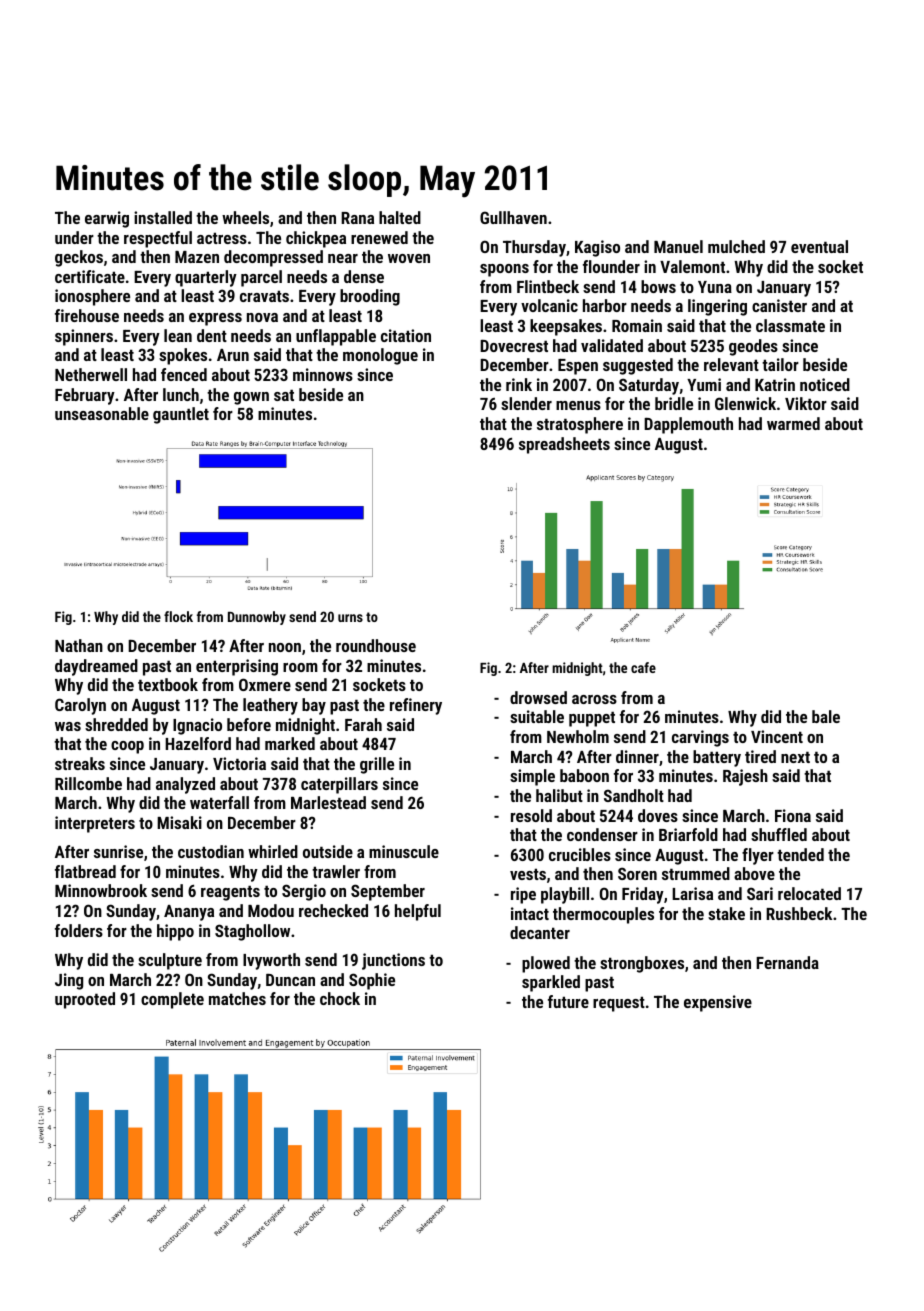  What do you see at coordinates (304, 892) in the document?
I see `Sergio` at bounding box center [304, 892].
